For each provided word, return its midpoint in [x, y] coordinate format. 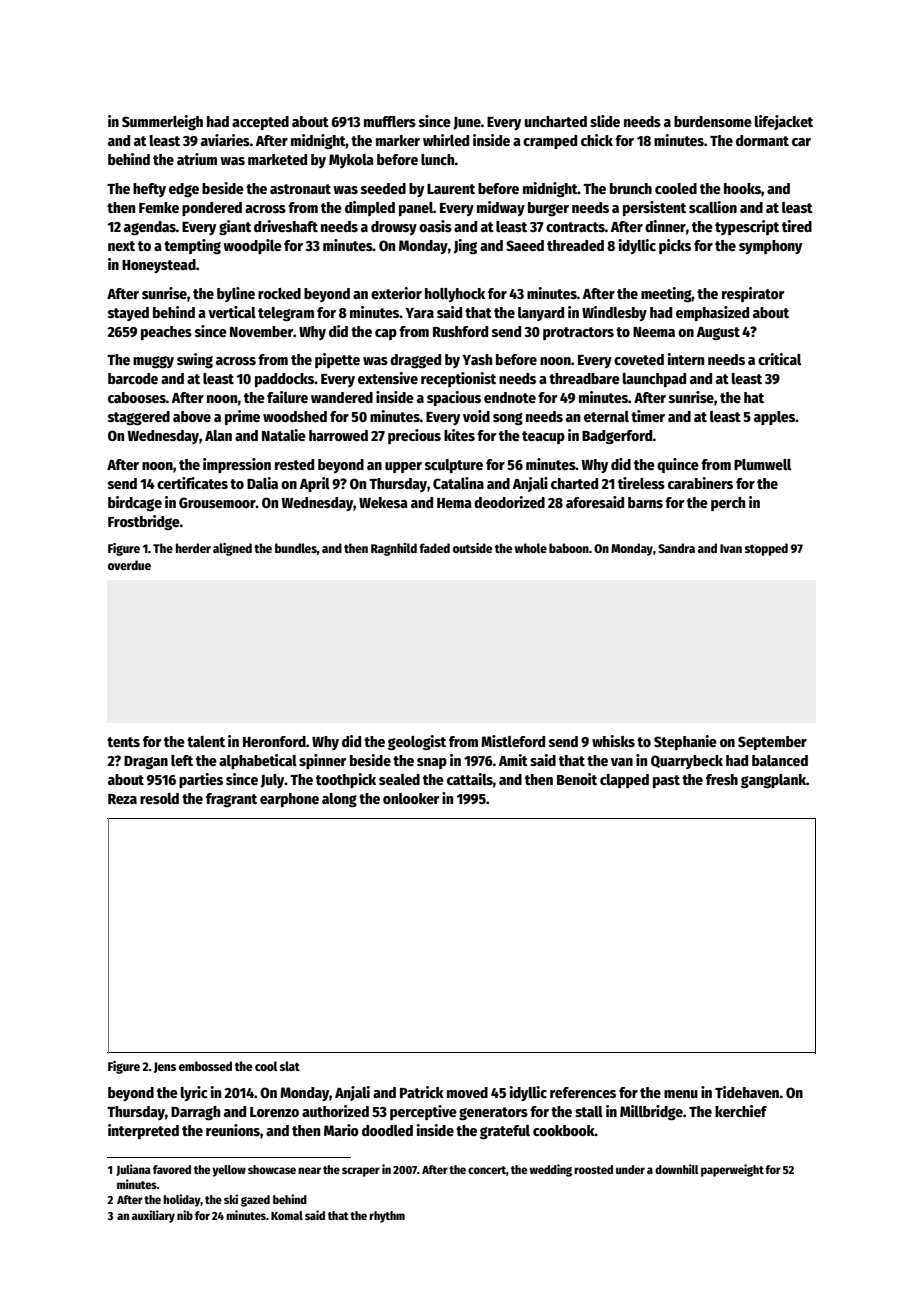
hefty [149, 190]
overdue [129, 565]
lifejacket [784, 122]
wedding [550, 1170]
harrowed [338, 435]
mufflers [390, 121]
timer [648, 416]
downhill [677, 1169]
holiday [182, 1200]
